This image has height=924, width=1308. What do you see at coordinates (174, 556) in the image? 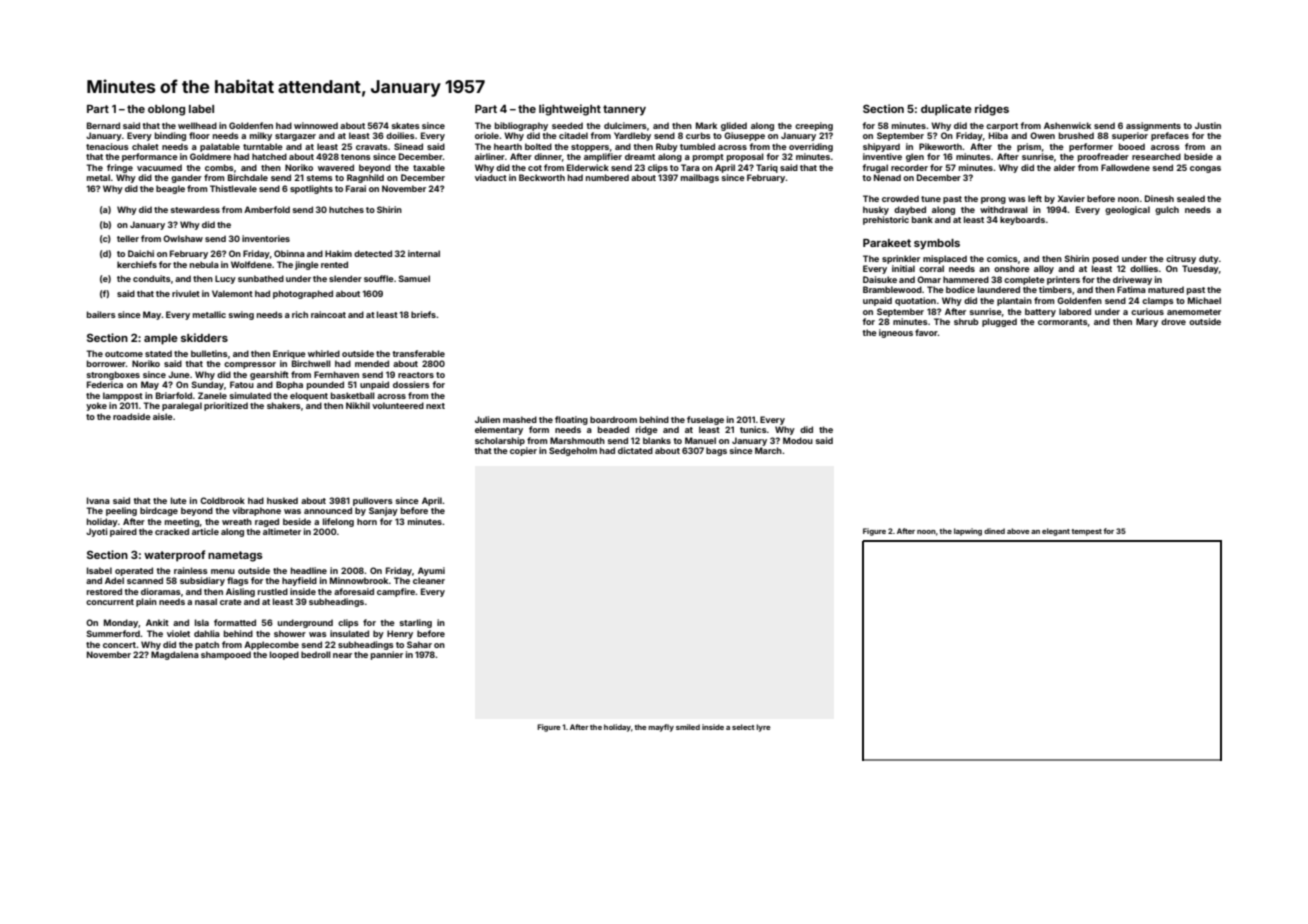
I see `waterproof` at bounding box center [174, 556].
